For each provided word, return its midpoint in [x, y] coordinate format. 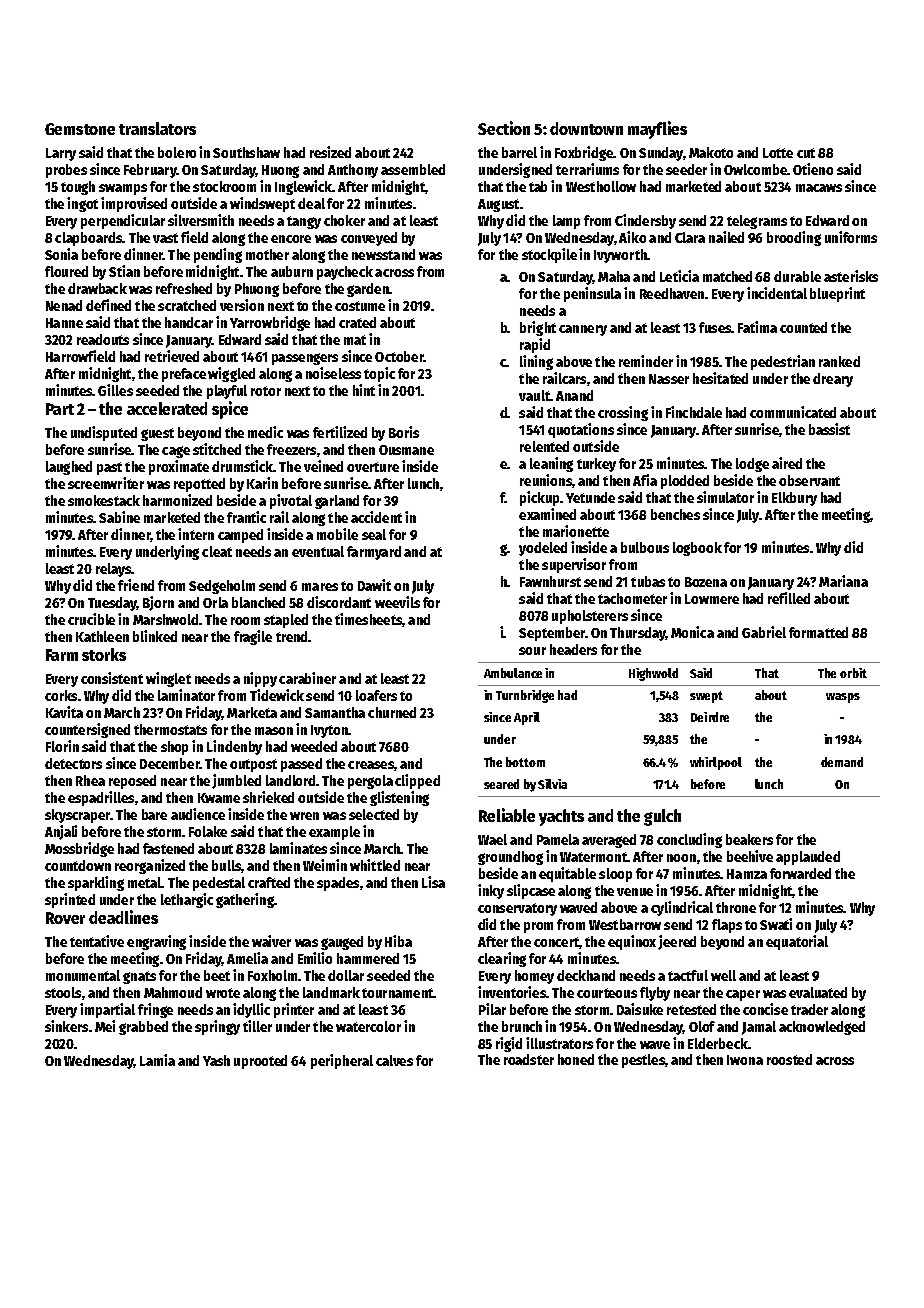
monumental [83, 975]
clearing [502, 959]
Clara [690, 237]
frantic [246, 517]
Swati [776, 924]
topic [379, 374]
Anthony [353, 171]
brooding [794, 238]
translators [157, 128]
